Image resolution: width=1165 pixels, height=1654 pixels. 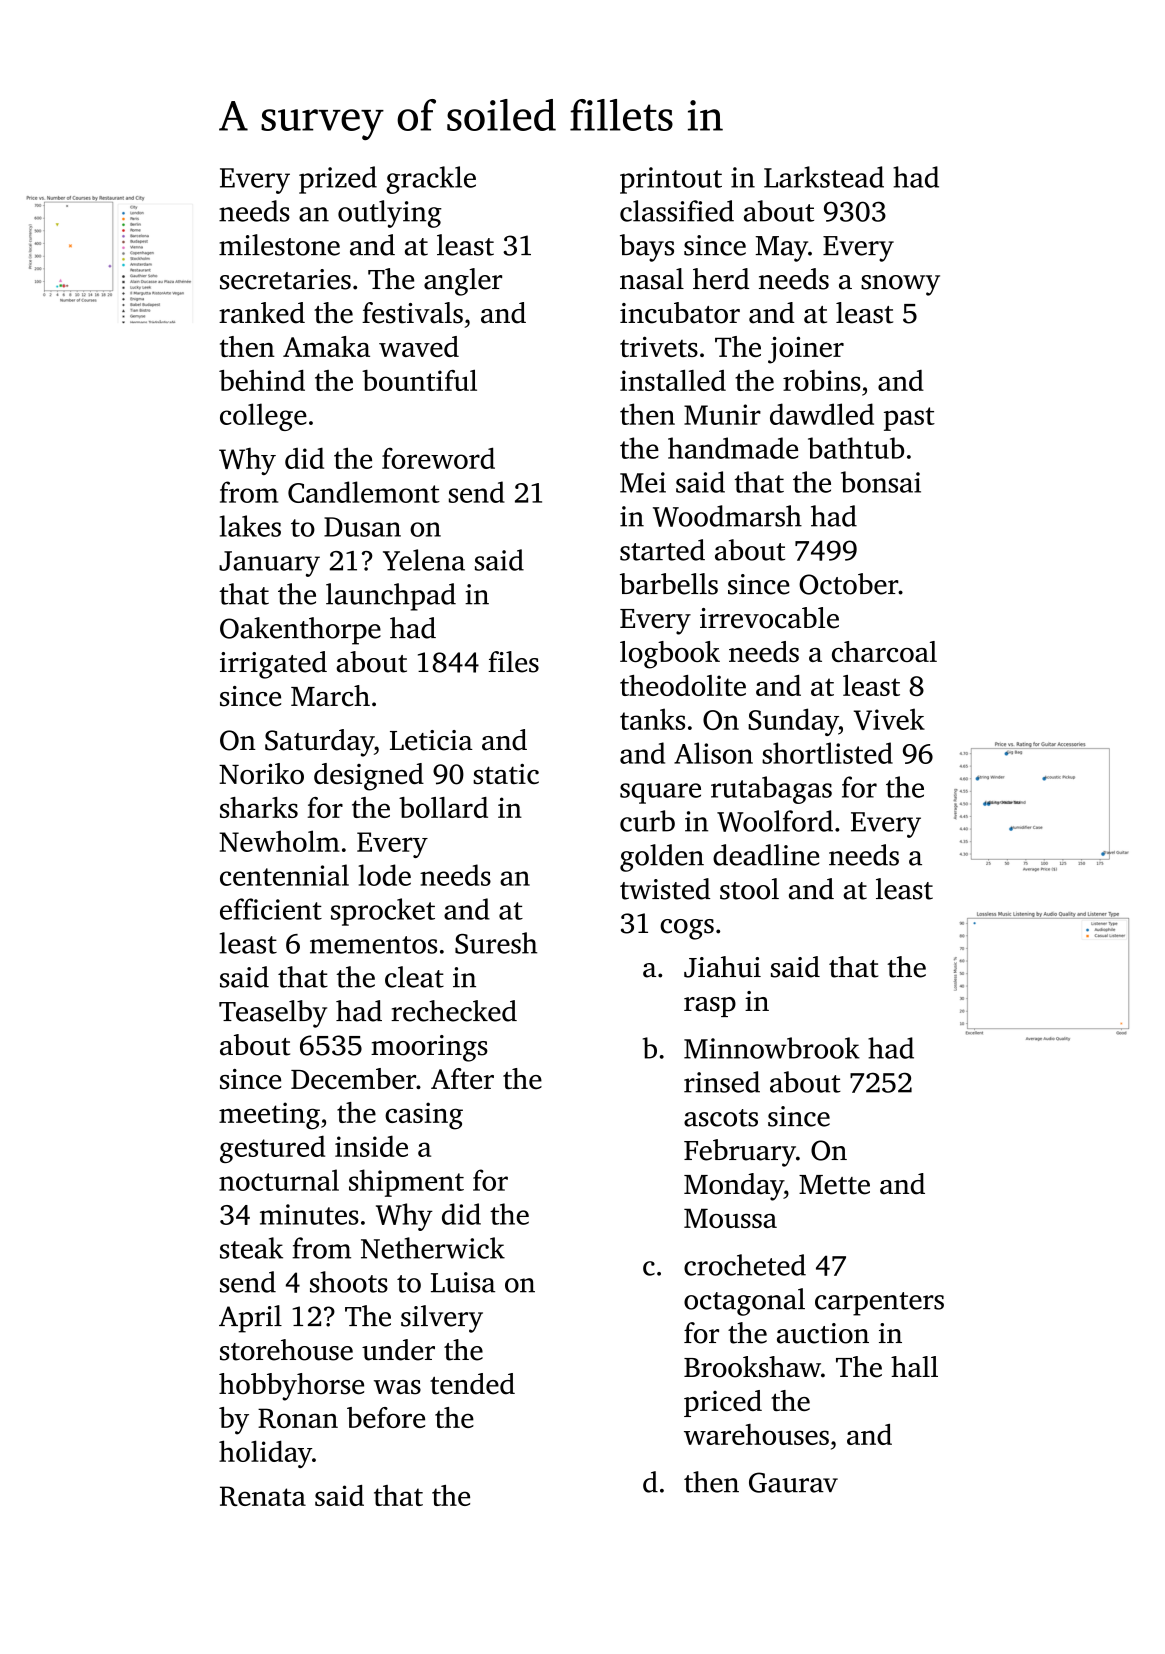 What do you see at coordinates (680, 313) in the page?
I see `incubator` at bounding box center [680, 313].
